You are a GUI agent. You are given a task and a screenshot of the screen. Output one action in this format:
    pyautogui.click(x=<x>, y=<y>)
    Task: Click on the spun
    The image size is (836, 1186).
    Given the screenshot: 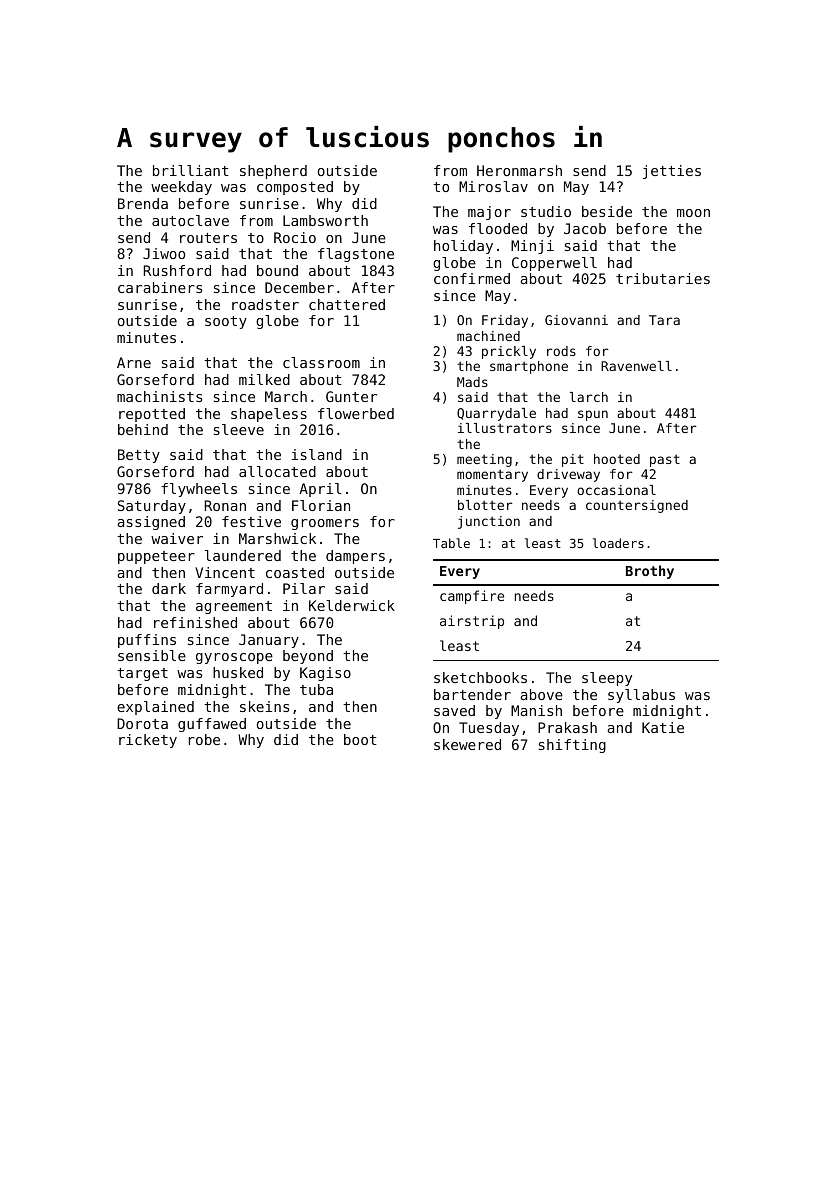 What is the action you would take?
    pyautogui.click(x=593, y=415)
